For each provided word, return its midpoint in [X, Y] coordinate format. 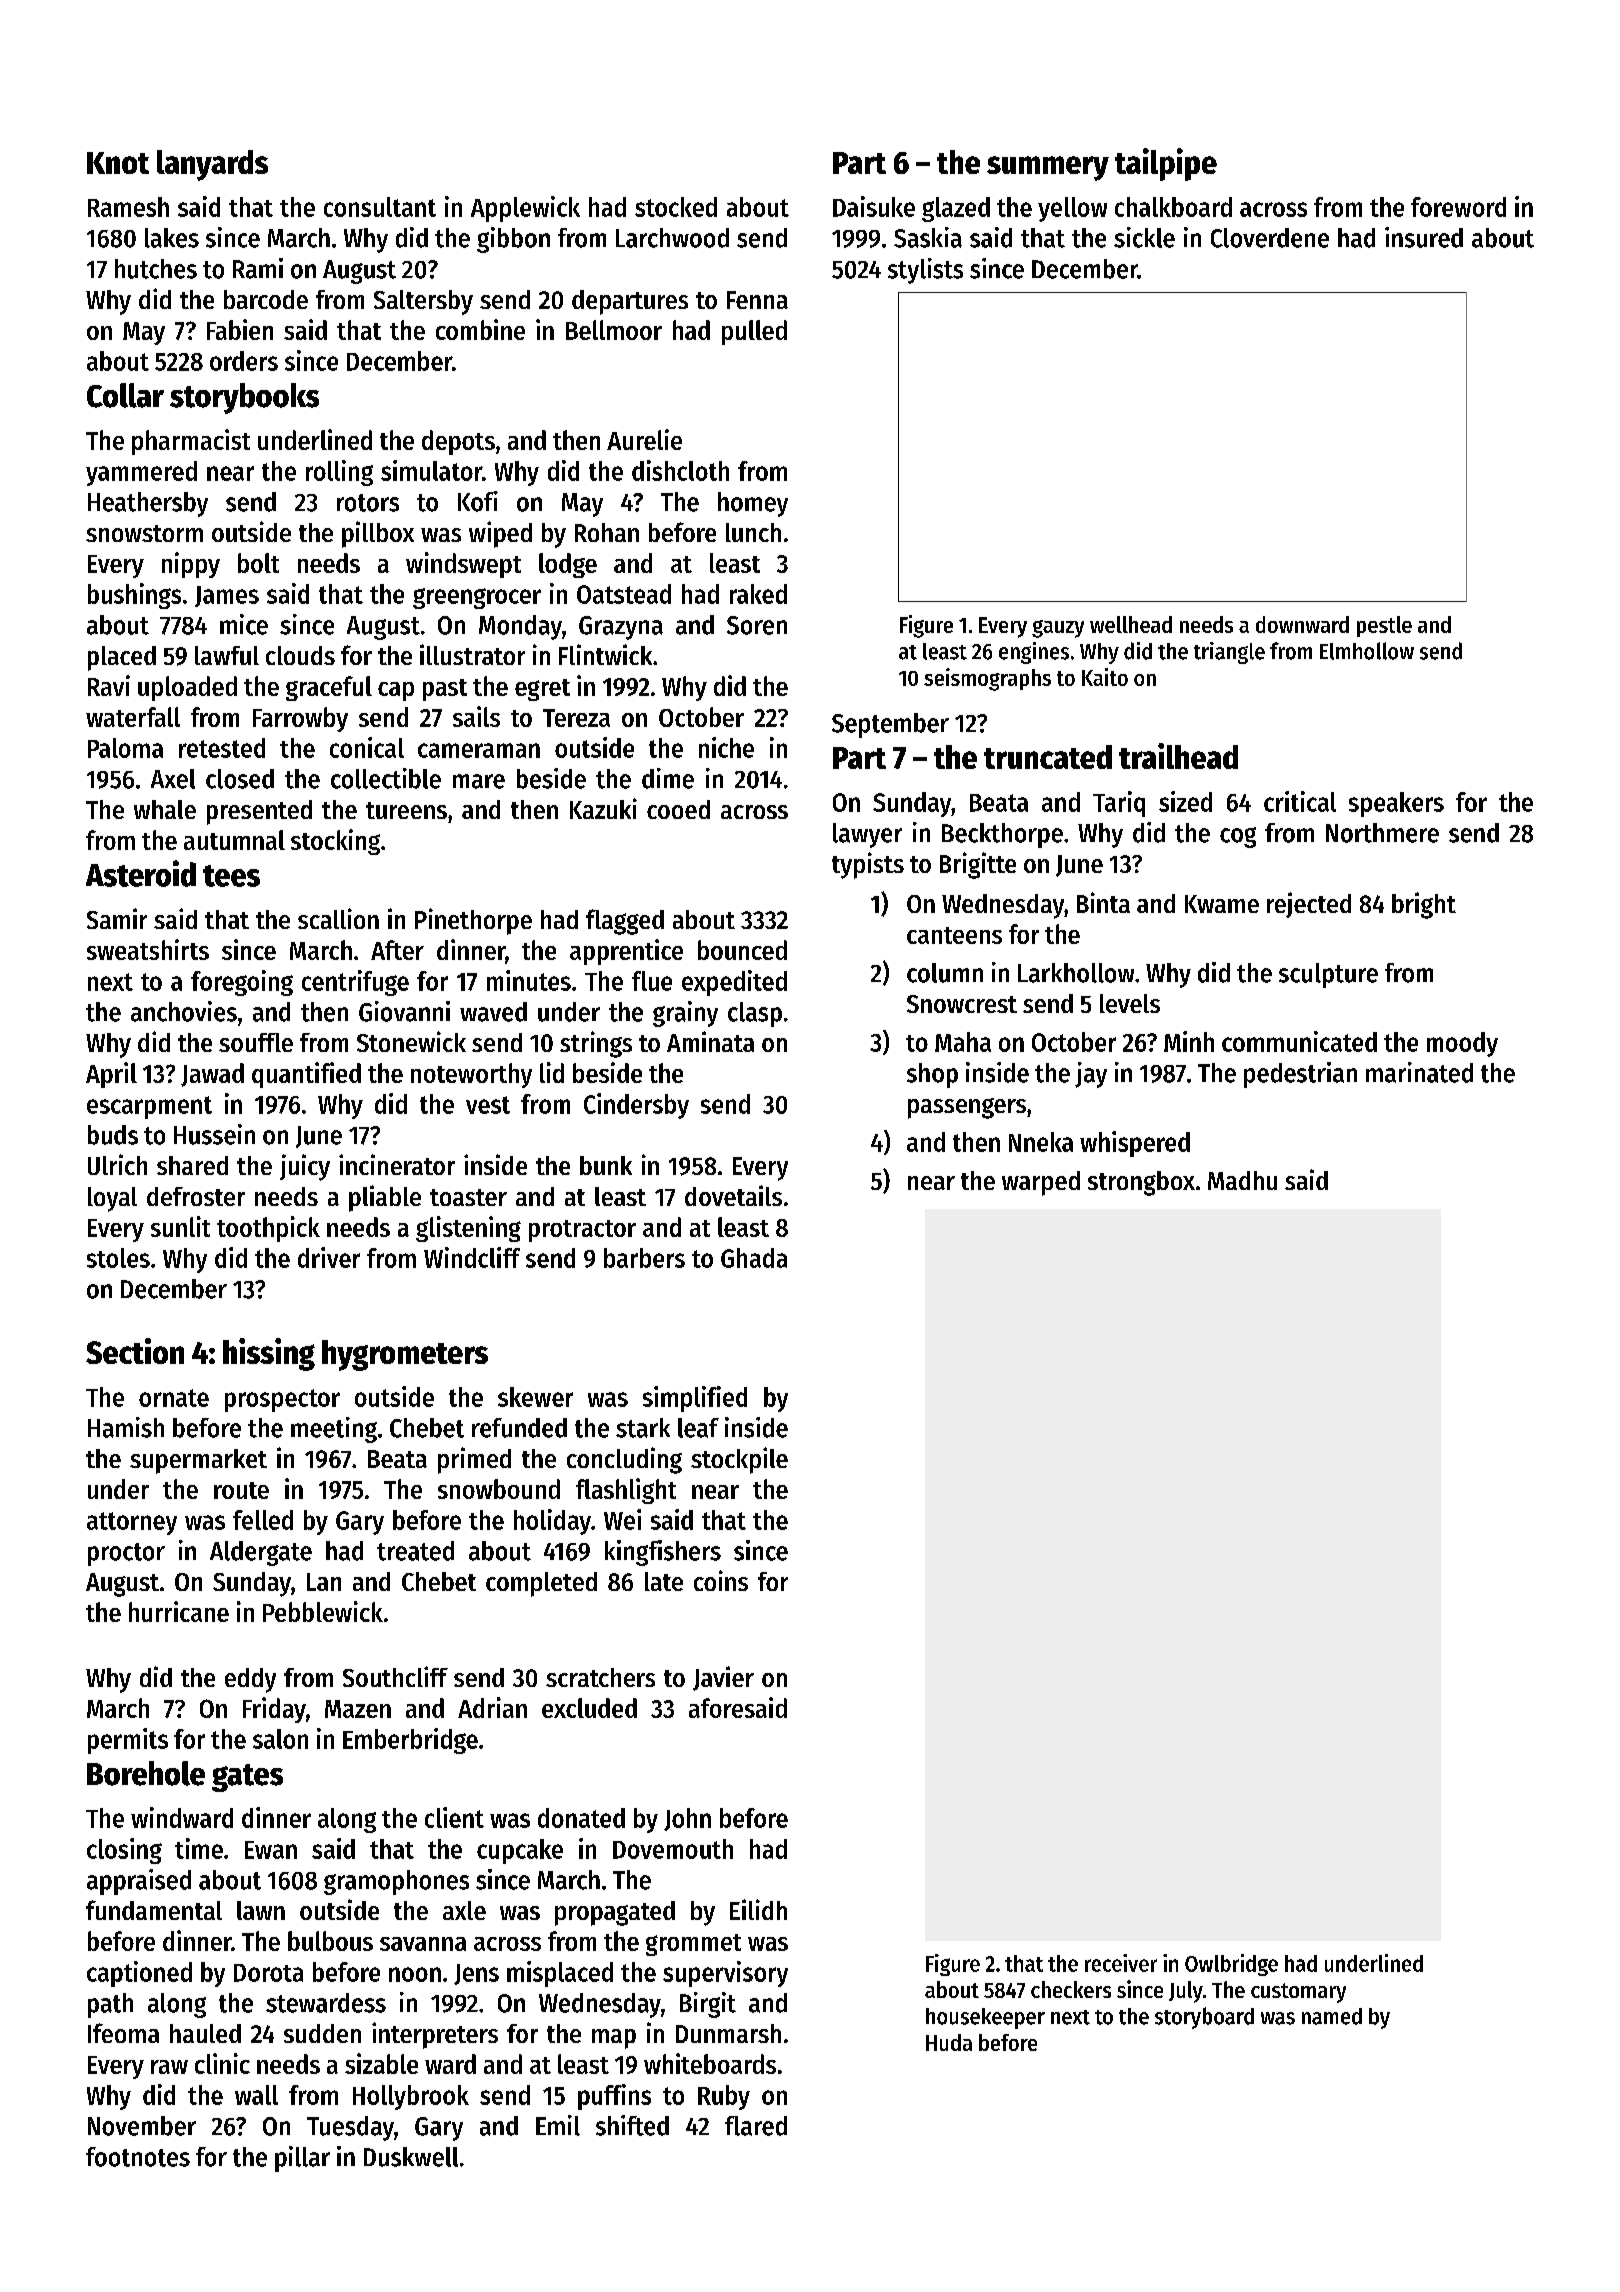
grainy [685, 1014]
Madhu [1242, 1180]
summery [1048, 168]
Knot [118, 163]
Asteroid [141, 873]
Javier [723, 1678]
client [454, 1817]
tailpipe [1166, 164]
